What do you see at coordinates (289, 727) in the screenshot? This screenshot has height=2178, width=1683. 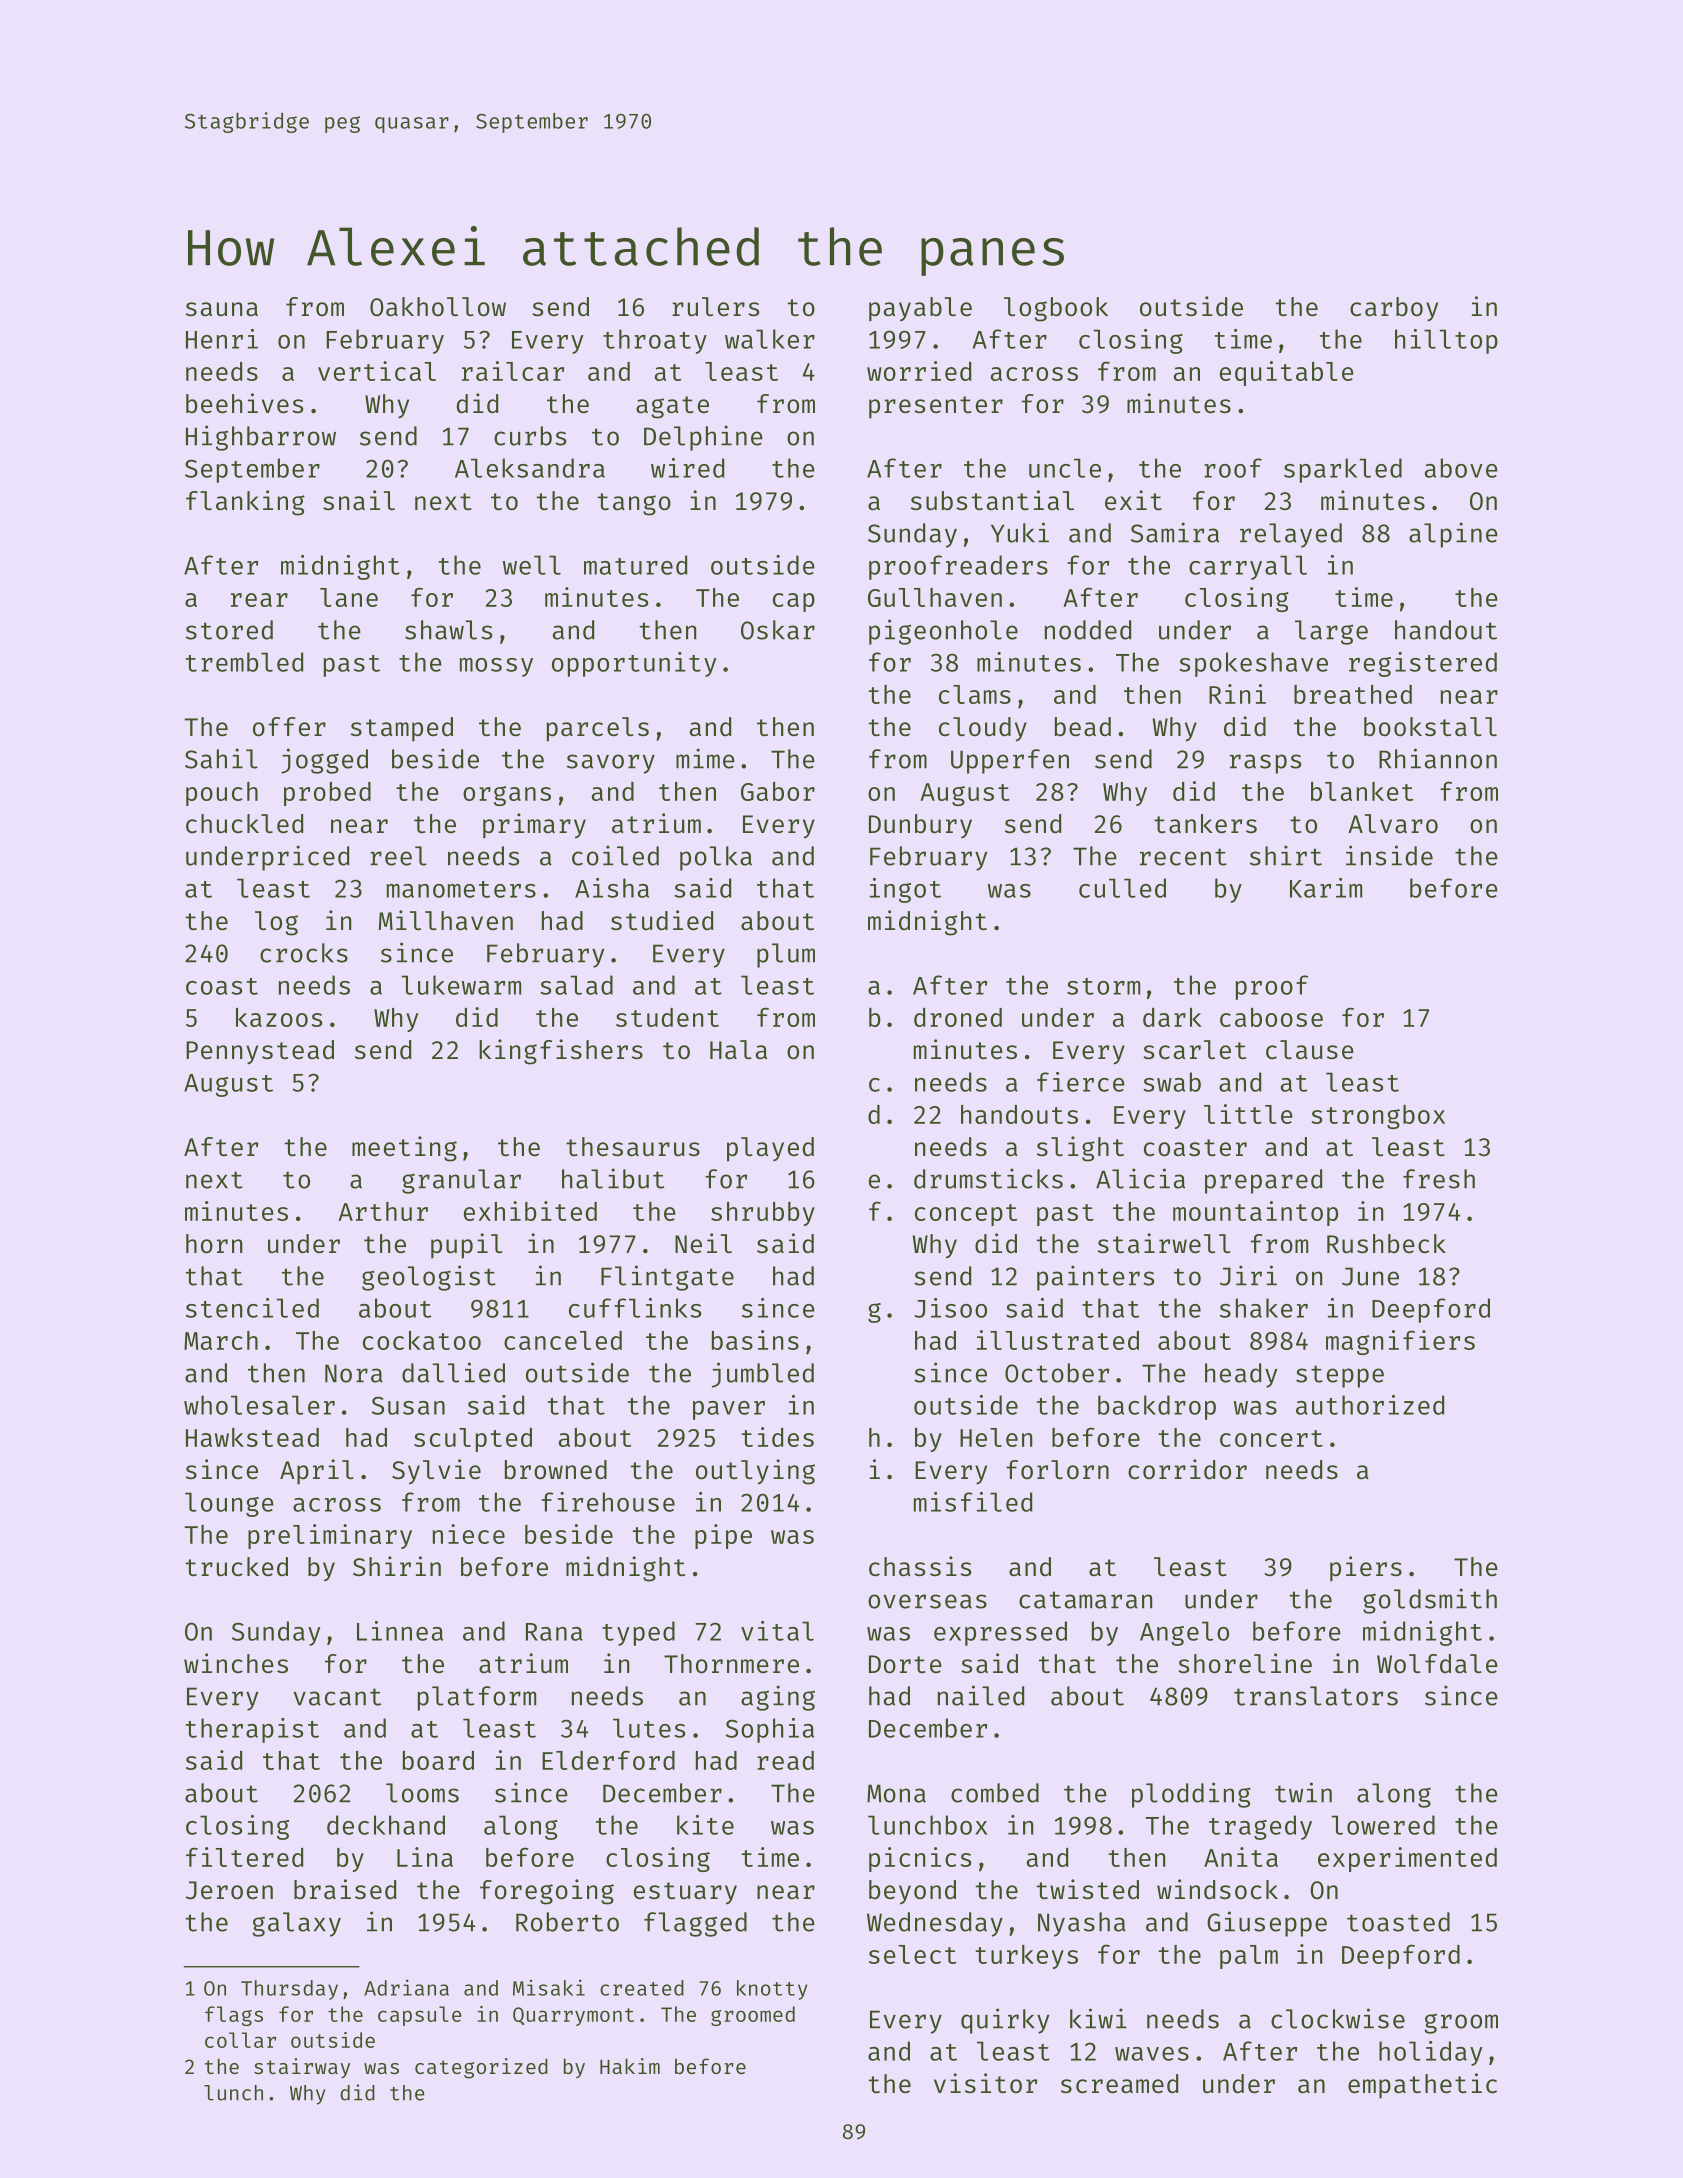 I see `offer` at bounding box center [289, 727].
